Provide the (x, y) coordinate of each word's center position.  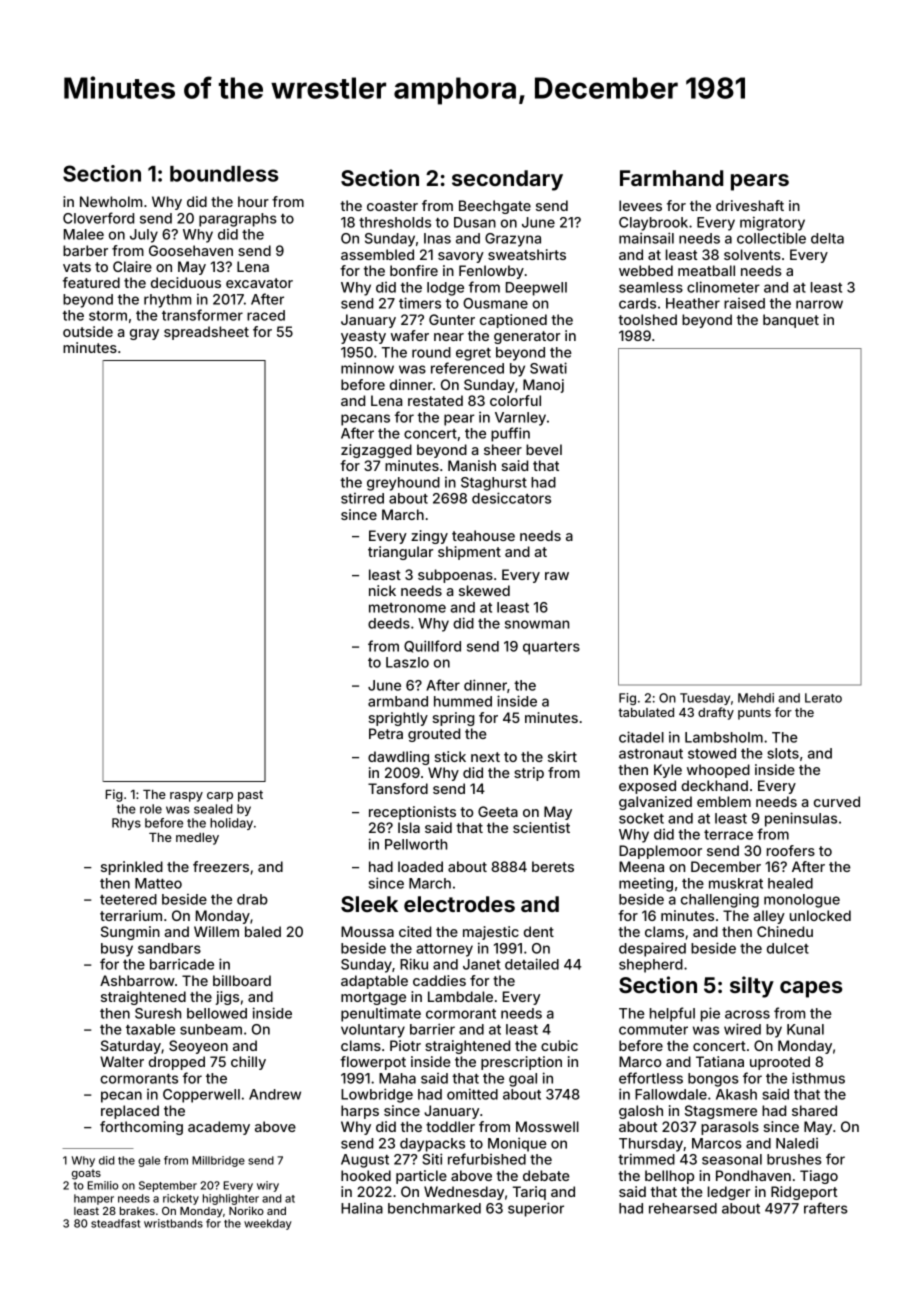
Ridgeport (804, 1193)
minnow (367, 368)
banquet (791, 321)
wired (742, 1029)
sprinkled (132, 868)
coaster (392, 206)
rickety (181, 1199)
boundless (224, 174)
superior (536, 1209)
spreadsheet (206, 333)
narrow (819, 304)
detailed (532, 964)
